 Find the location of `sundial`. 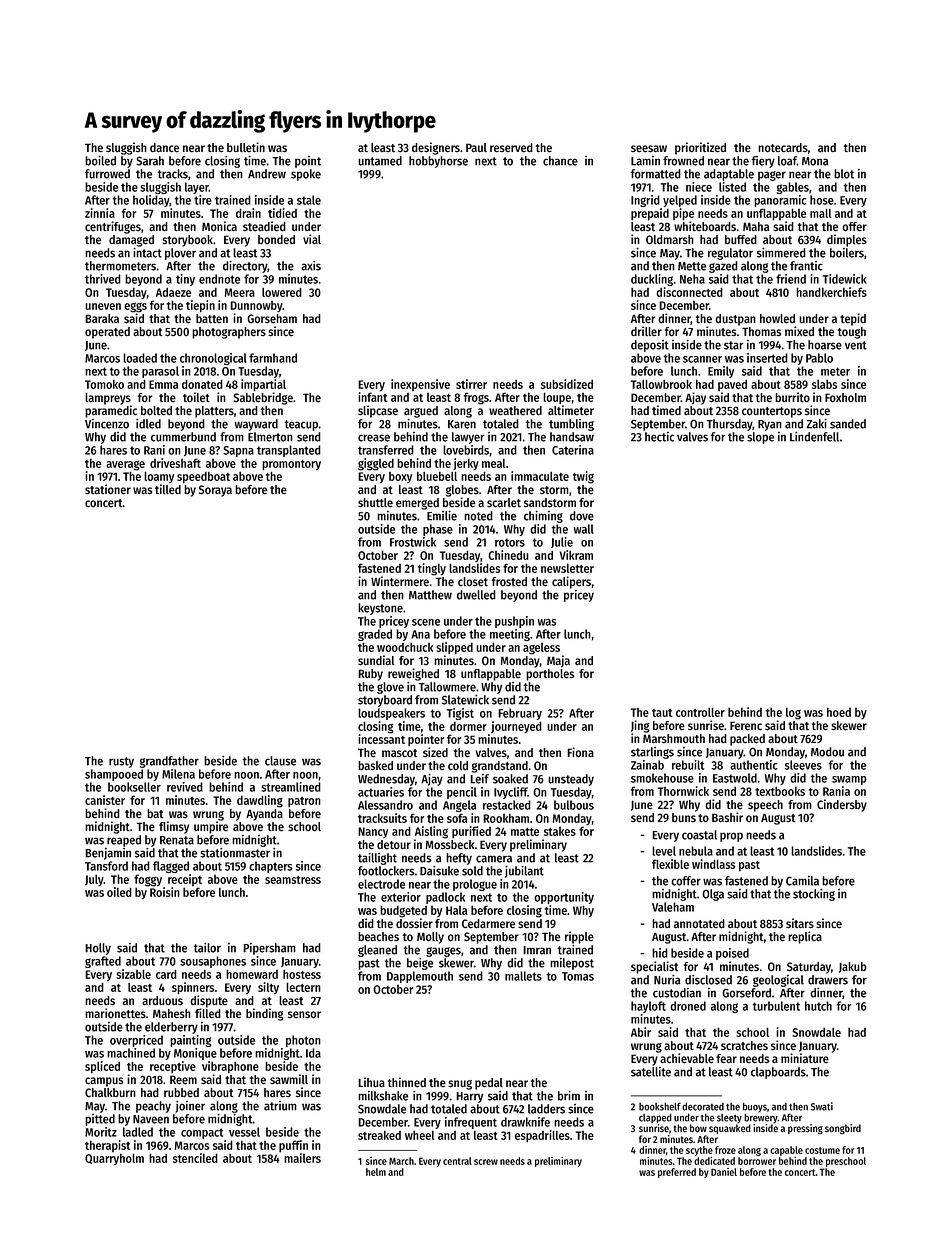

sundial is located at coordinates (376, 660).
